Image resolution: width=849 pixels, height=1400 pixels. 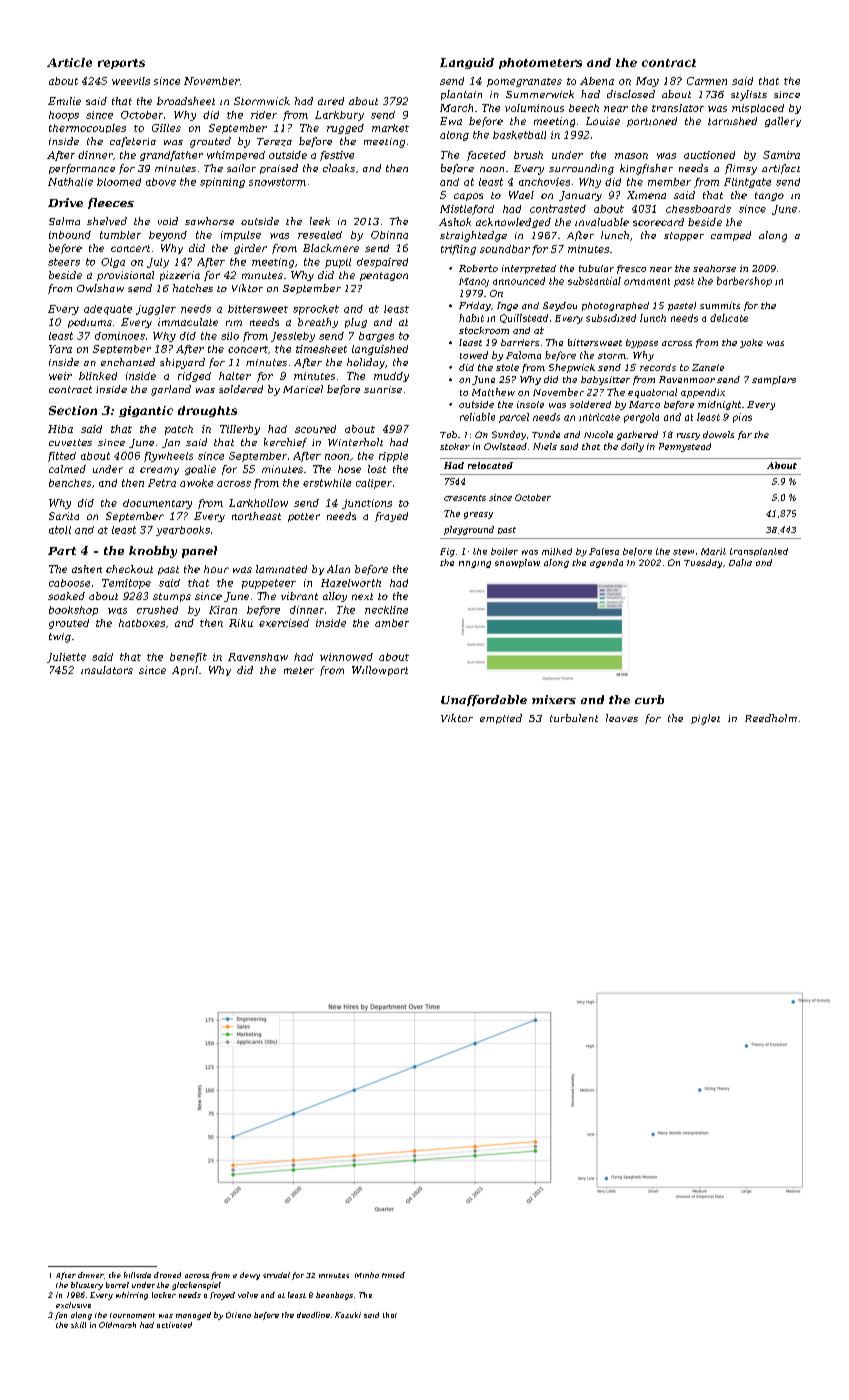 What do you see at coordinates (501, 719) in the document?
I see `emptied` at bounding box center [501, 719].
